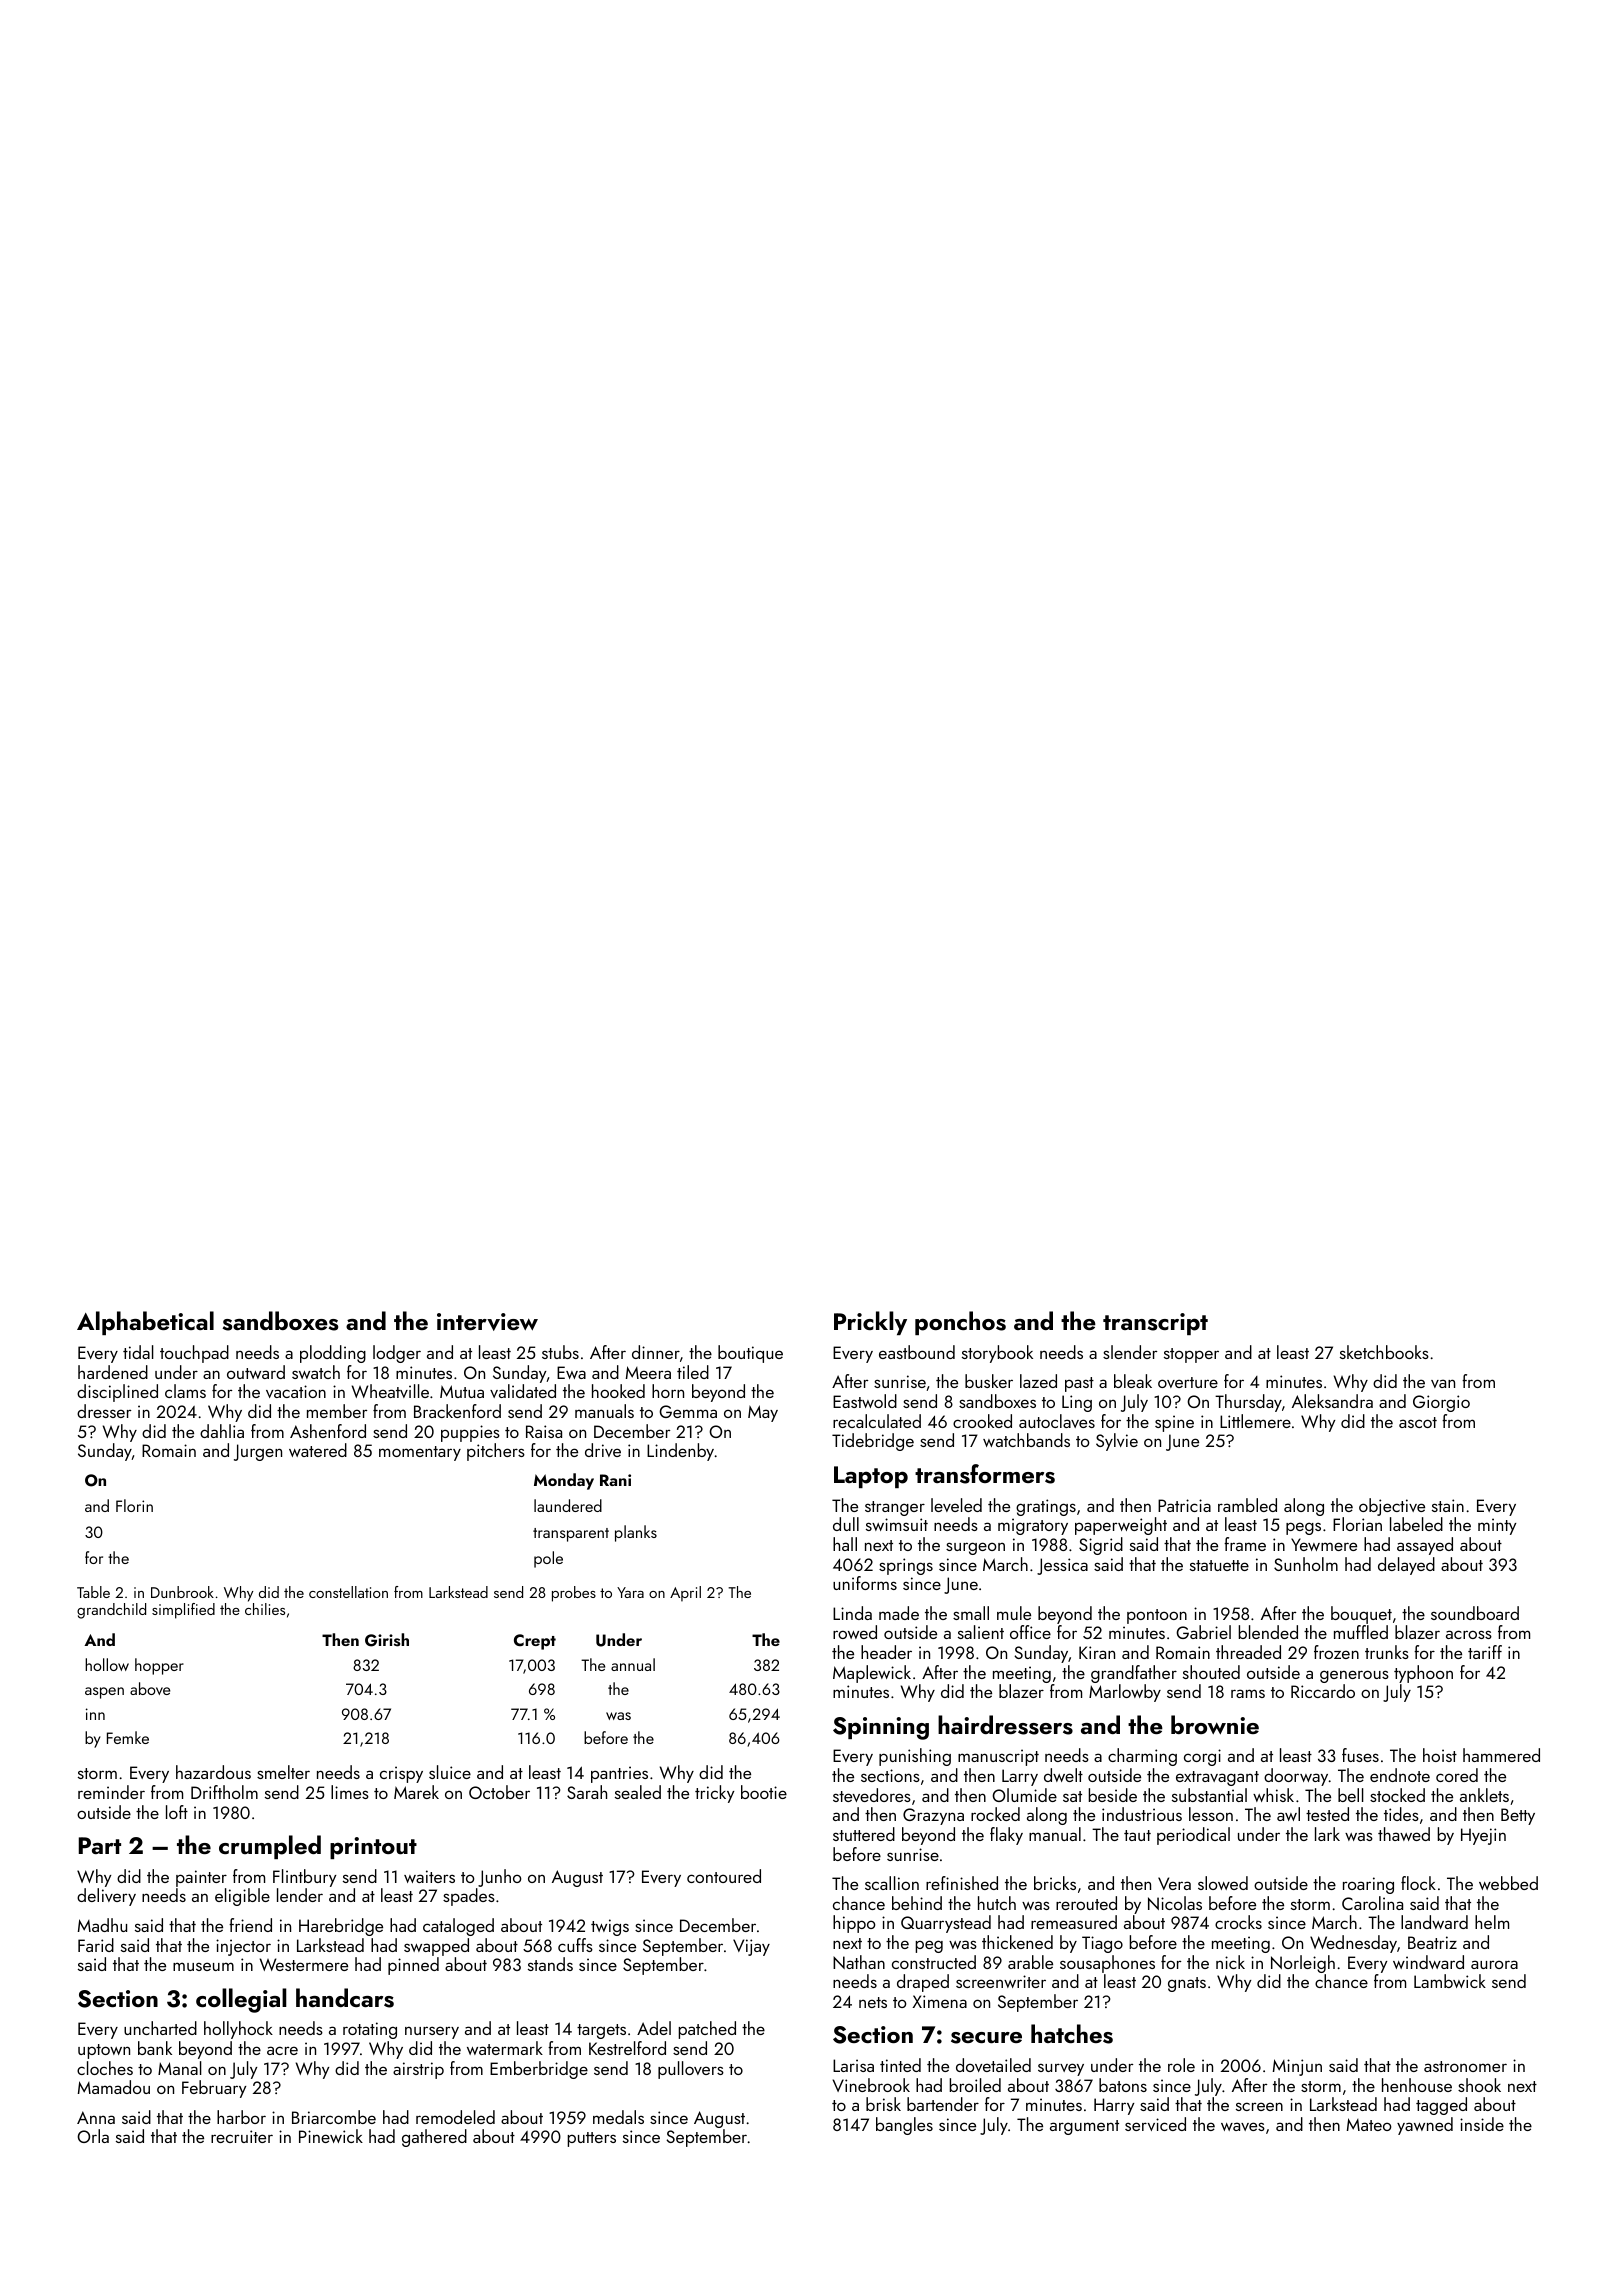 This screenshot has height=2292, width=1620. Describe the element at coordinates (1443, 1383) in the screenshot. I see `van` at that location.
